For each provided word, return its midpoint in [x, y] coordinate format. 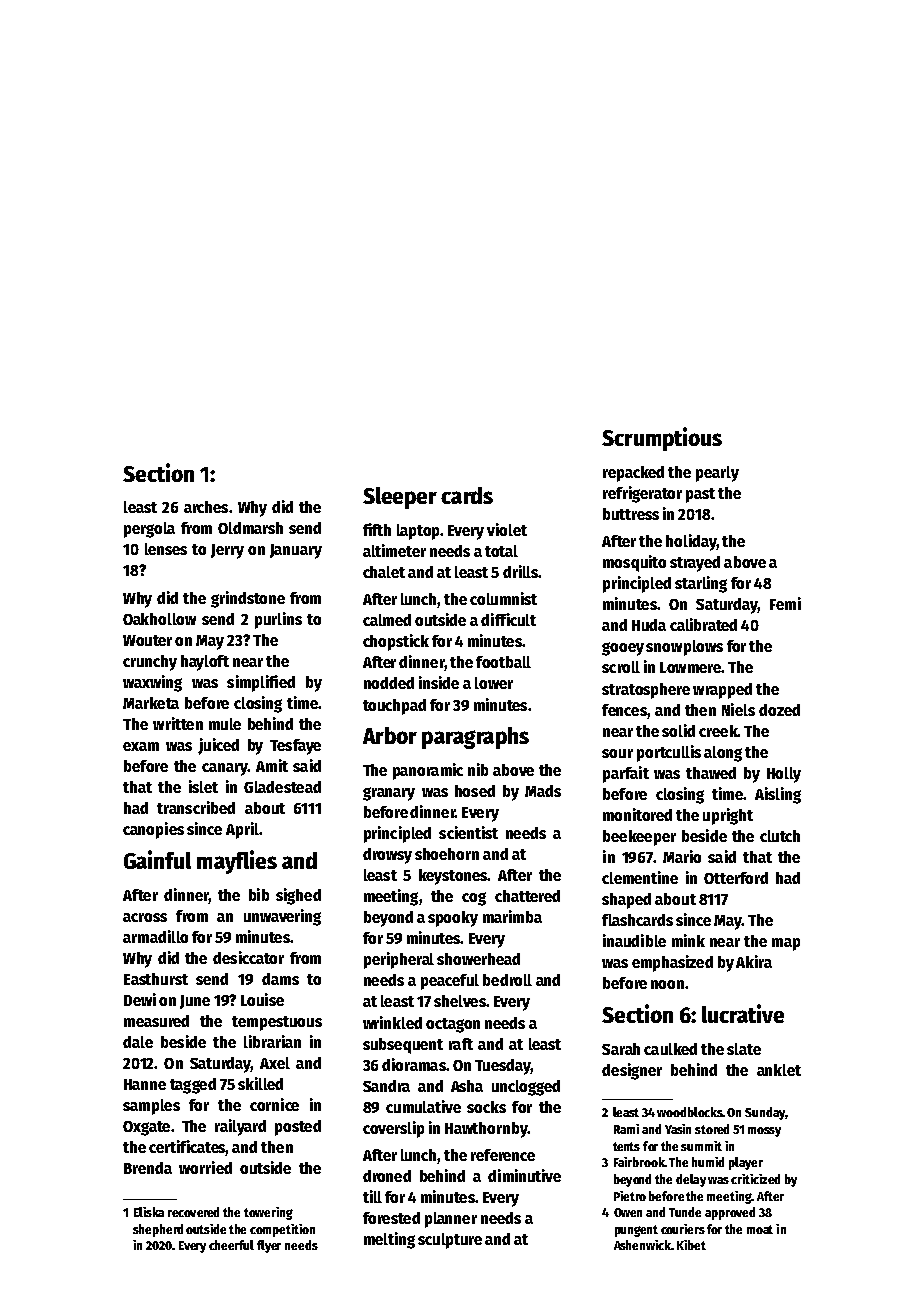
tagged [193, 1086]
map [786, 944]
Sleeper [400, 498]
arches [206, 507]
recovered [193, 1212]
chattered [527, 896]
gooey [623, 649]
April [242, 830]
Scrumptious [662, 439]
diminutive [524, 1175]
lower [494, 683]
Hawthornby [486, 1130]
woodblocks [690, 1112]
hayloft [205, 663]
